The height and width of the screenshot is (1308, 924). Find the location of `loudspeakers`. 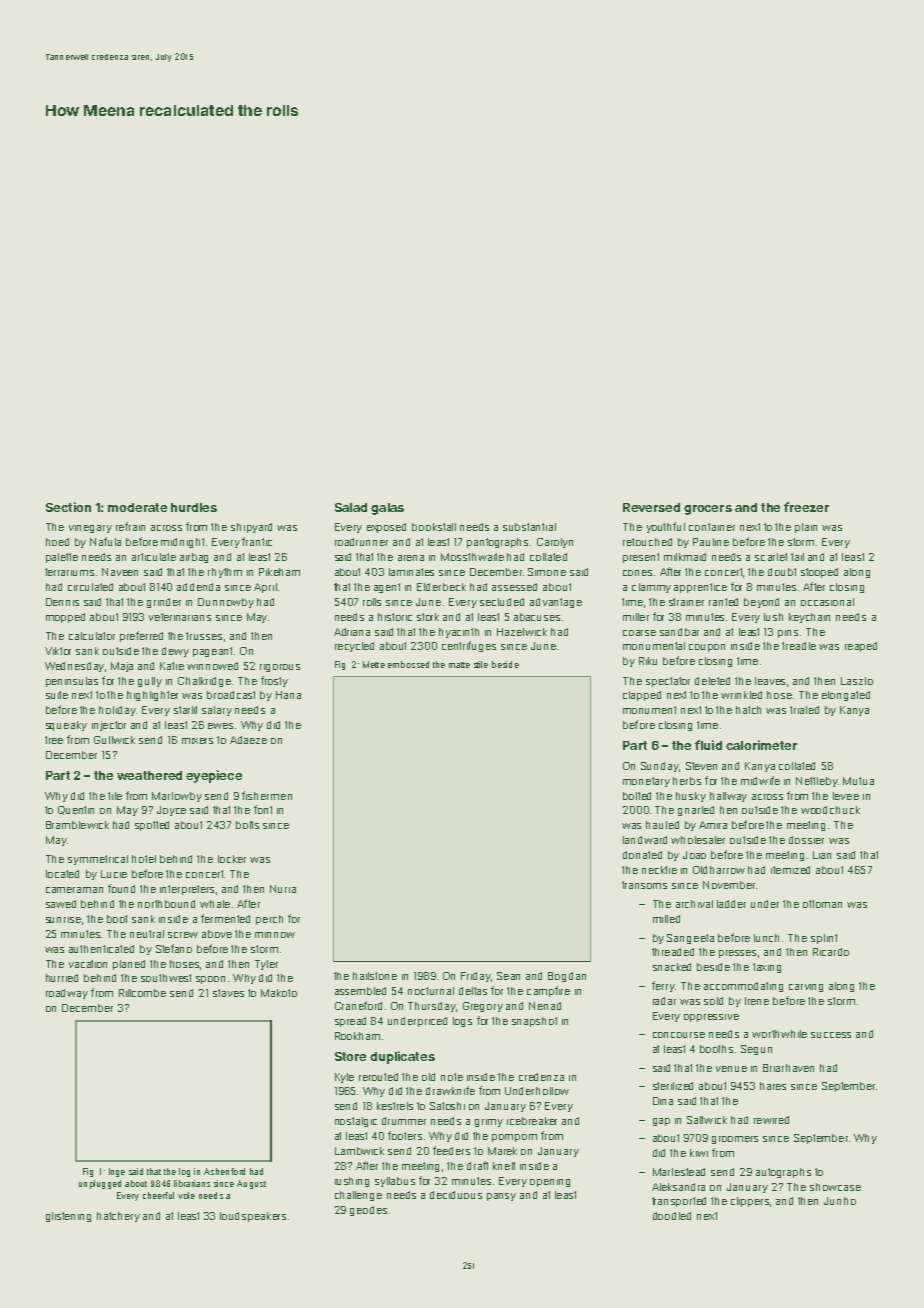

loudspeakers is located at coordinates (253, 1217).
